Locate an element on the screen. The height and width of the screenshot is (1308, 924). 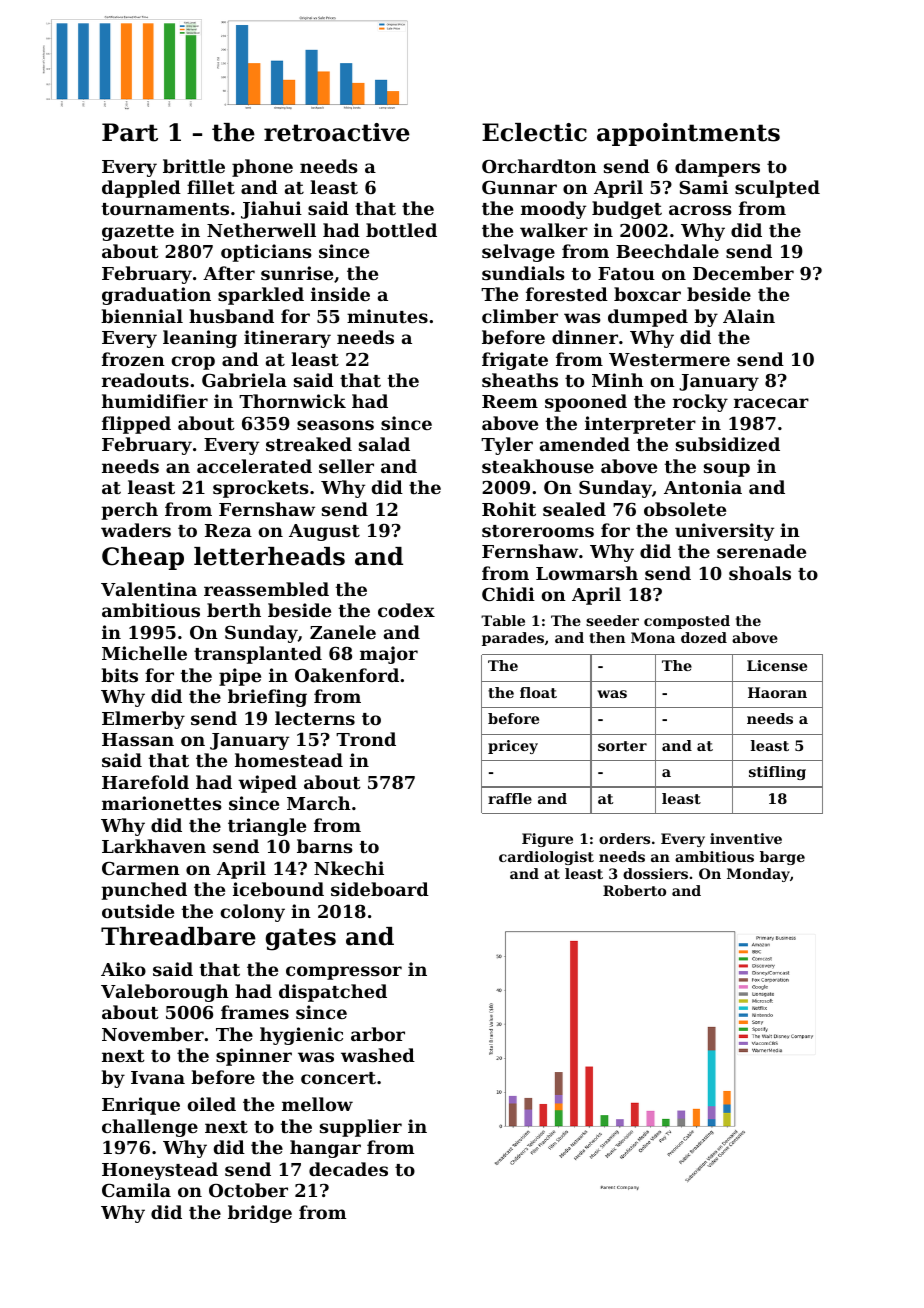
berth is located at coordinates (234, 610).
